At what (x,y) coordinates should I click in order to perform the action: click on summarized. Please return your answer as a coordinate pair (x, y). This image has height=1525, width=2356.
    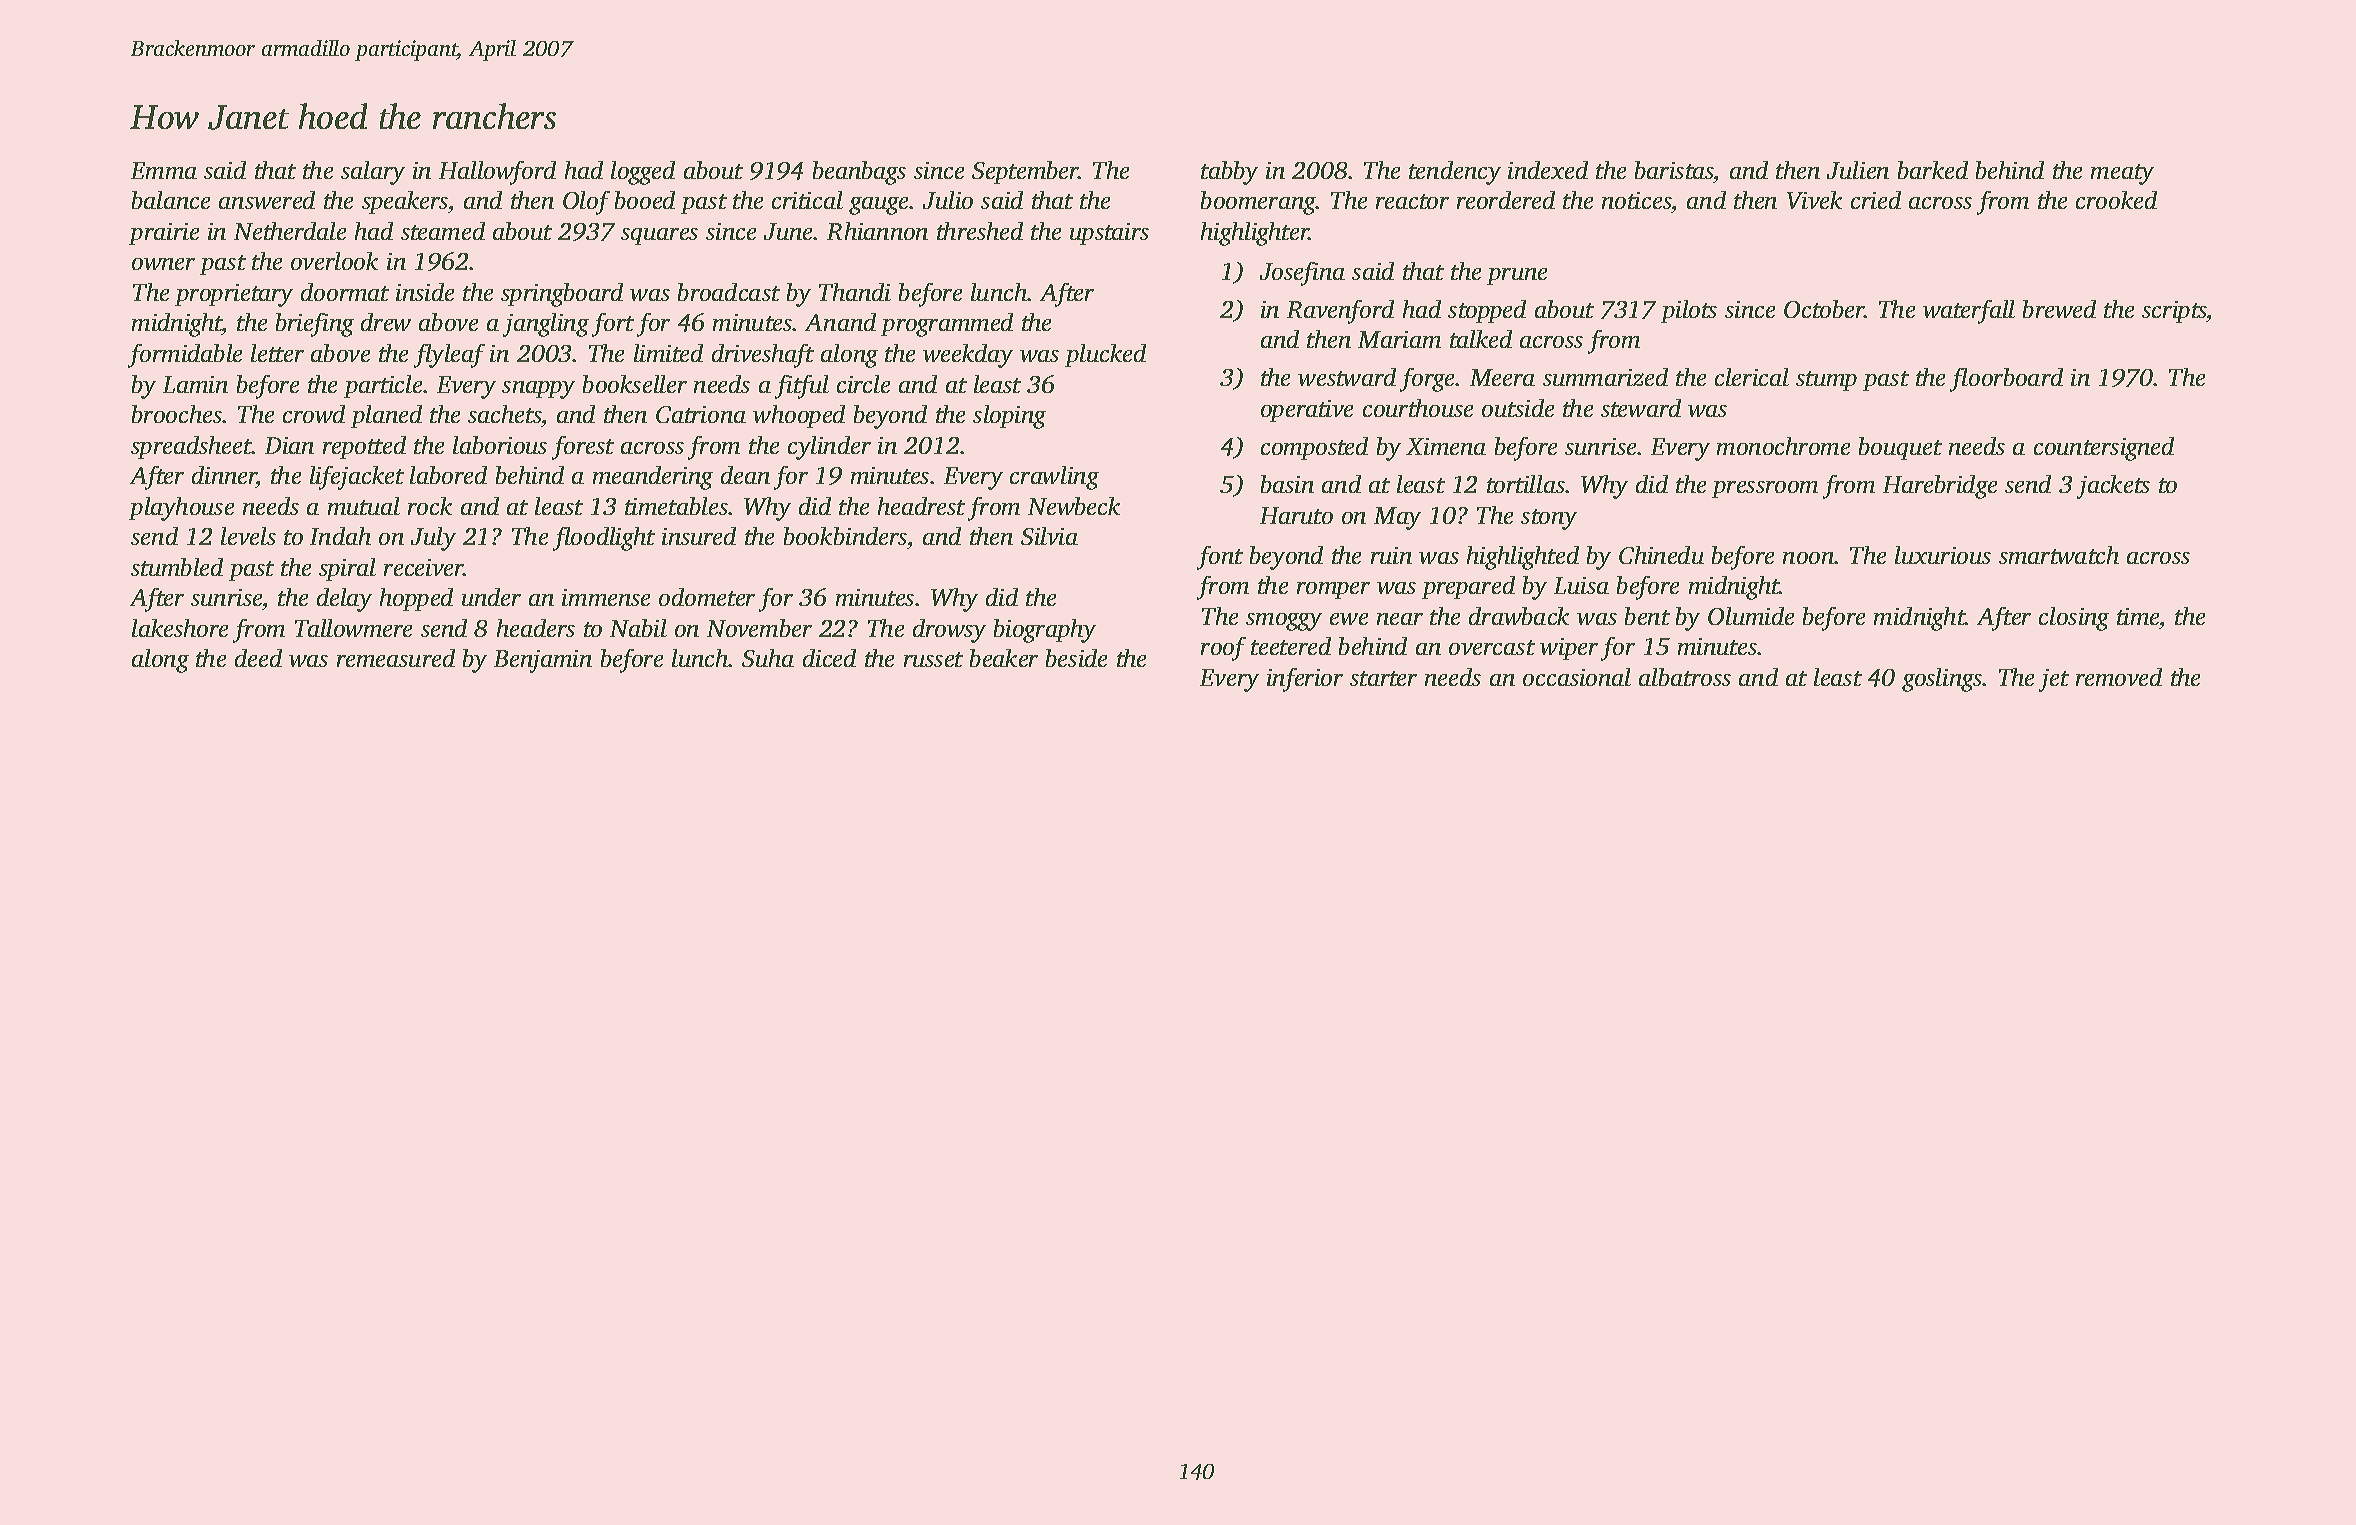
    Looking at the image, I should click on (1605, 377).
